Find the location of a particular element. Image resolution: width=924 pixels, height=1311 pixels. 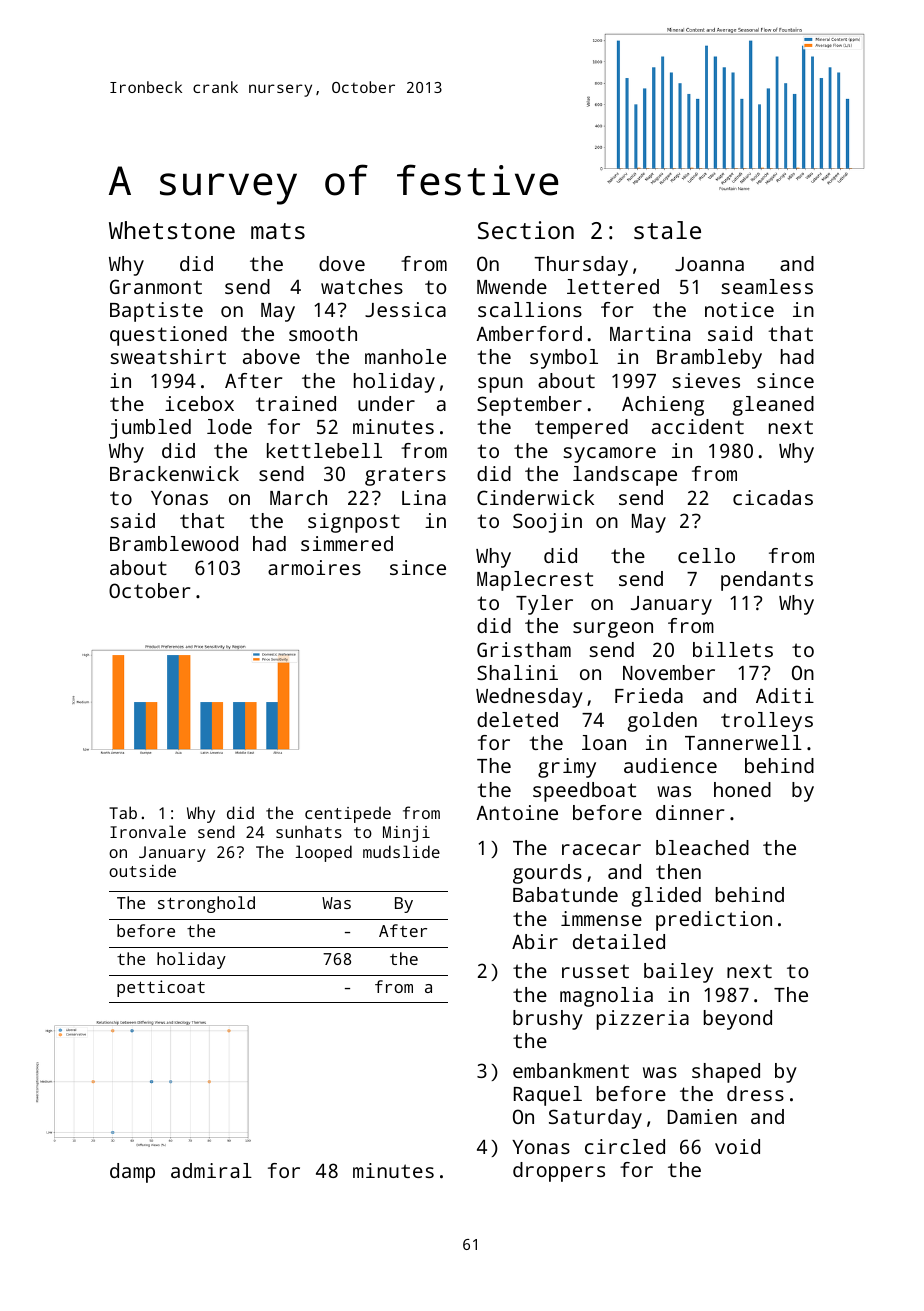

Section is located at coordinates (526, 230).
